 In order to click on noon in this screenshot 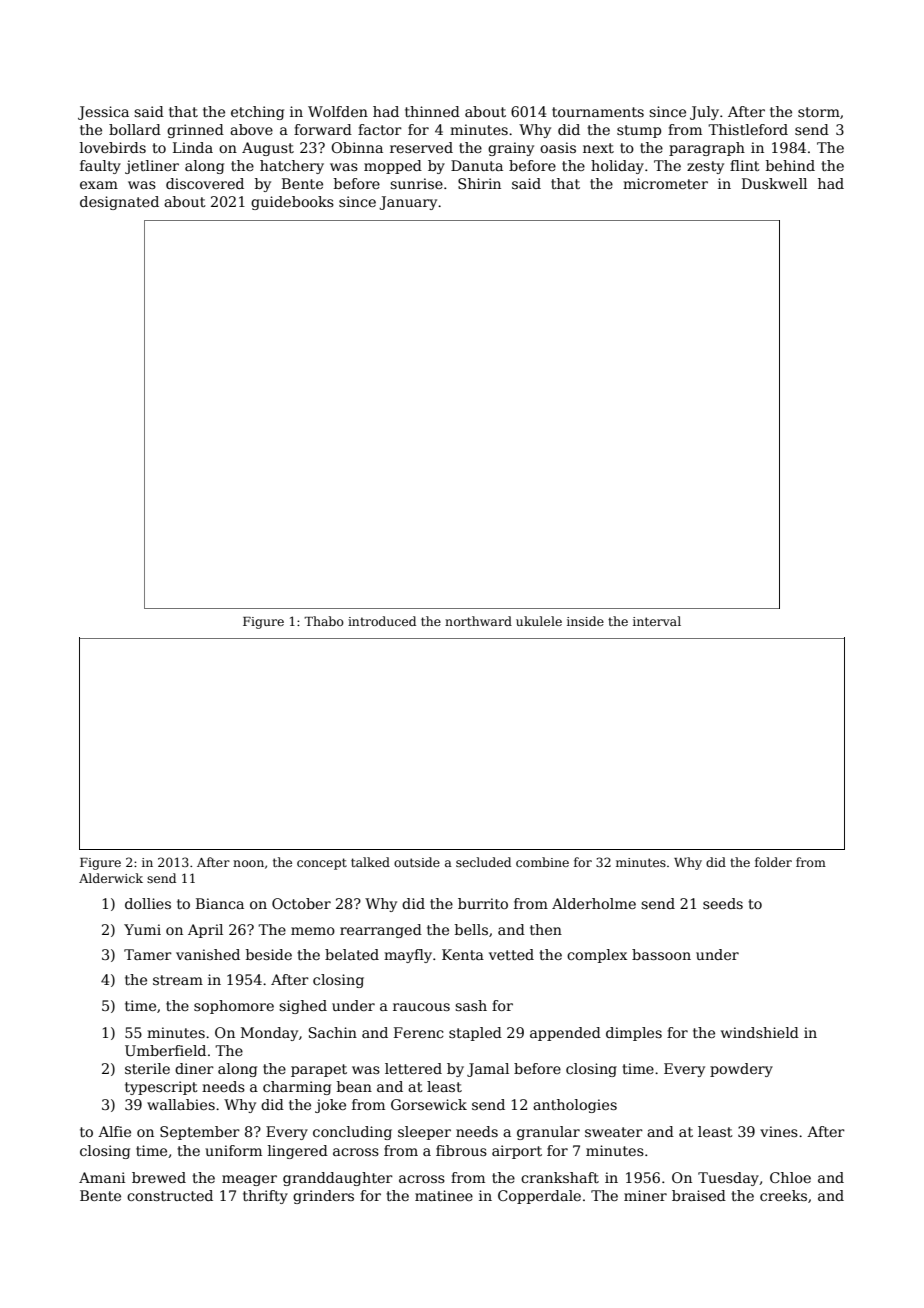, I will do `click(248, 863)`.
